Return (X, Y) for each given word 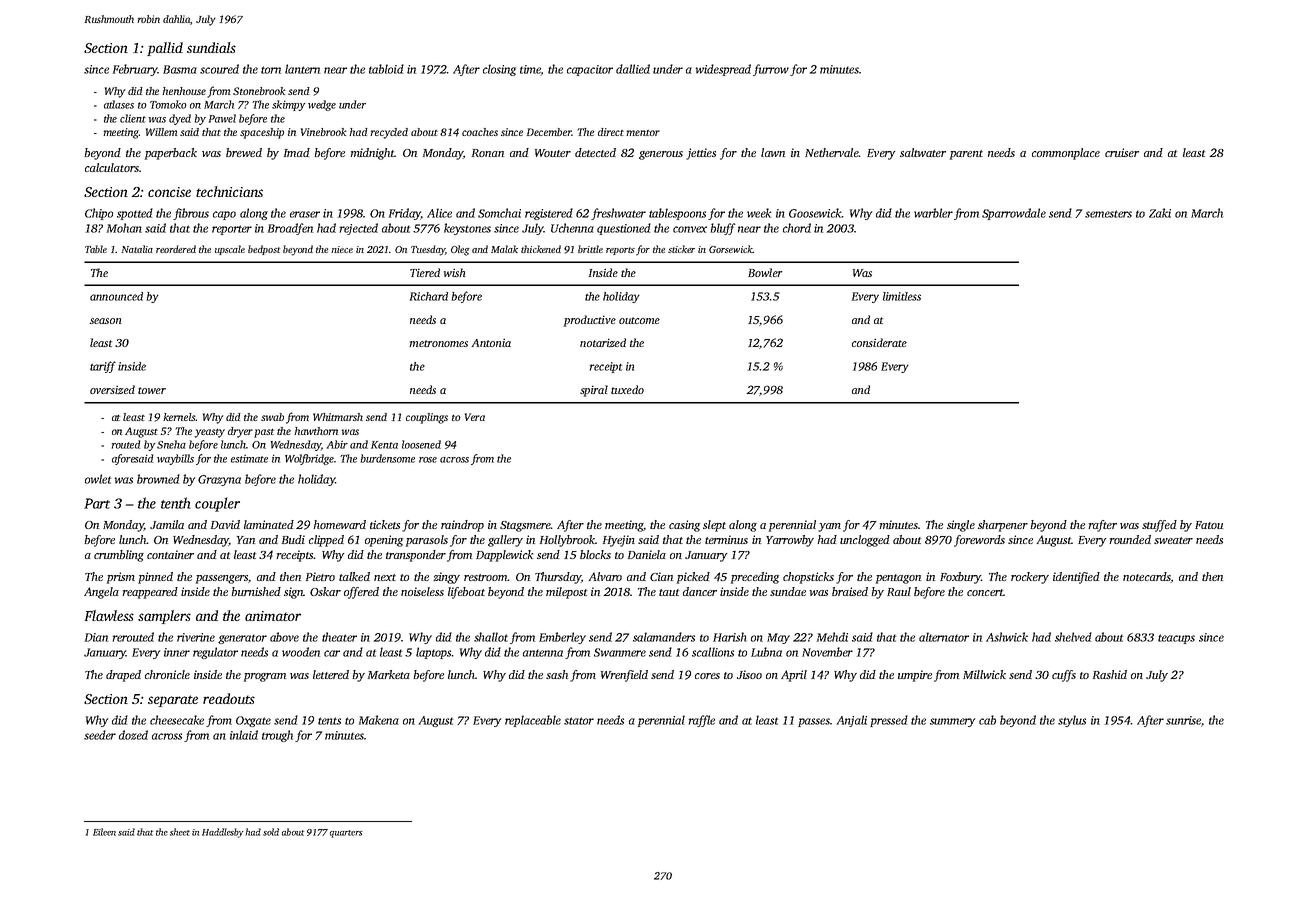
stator (579, 721)
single (961, 526)
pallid (165, 49)
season (105, 321)
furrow (771, 70)
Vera (475, 417)
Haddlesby (223, 833)
